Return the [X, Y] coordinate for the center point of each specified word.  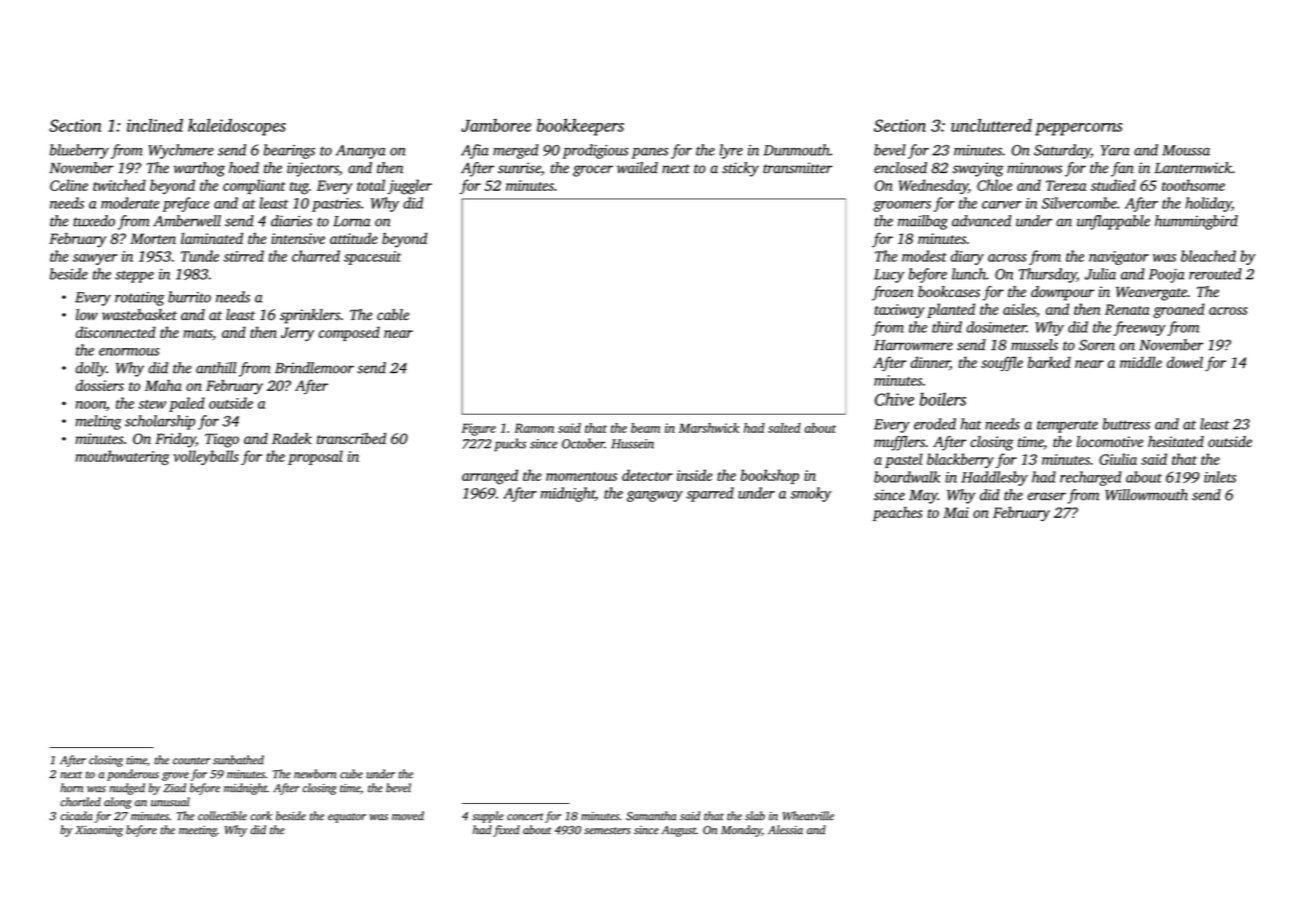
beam [645, 428]
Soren [1097, 345]
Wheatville [808, 816]
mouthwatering [122, 457]
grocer [593, 171]
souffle [1002, 364]
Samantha [651, 816]
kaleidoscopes [237, 127]
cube [351, 774]
